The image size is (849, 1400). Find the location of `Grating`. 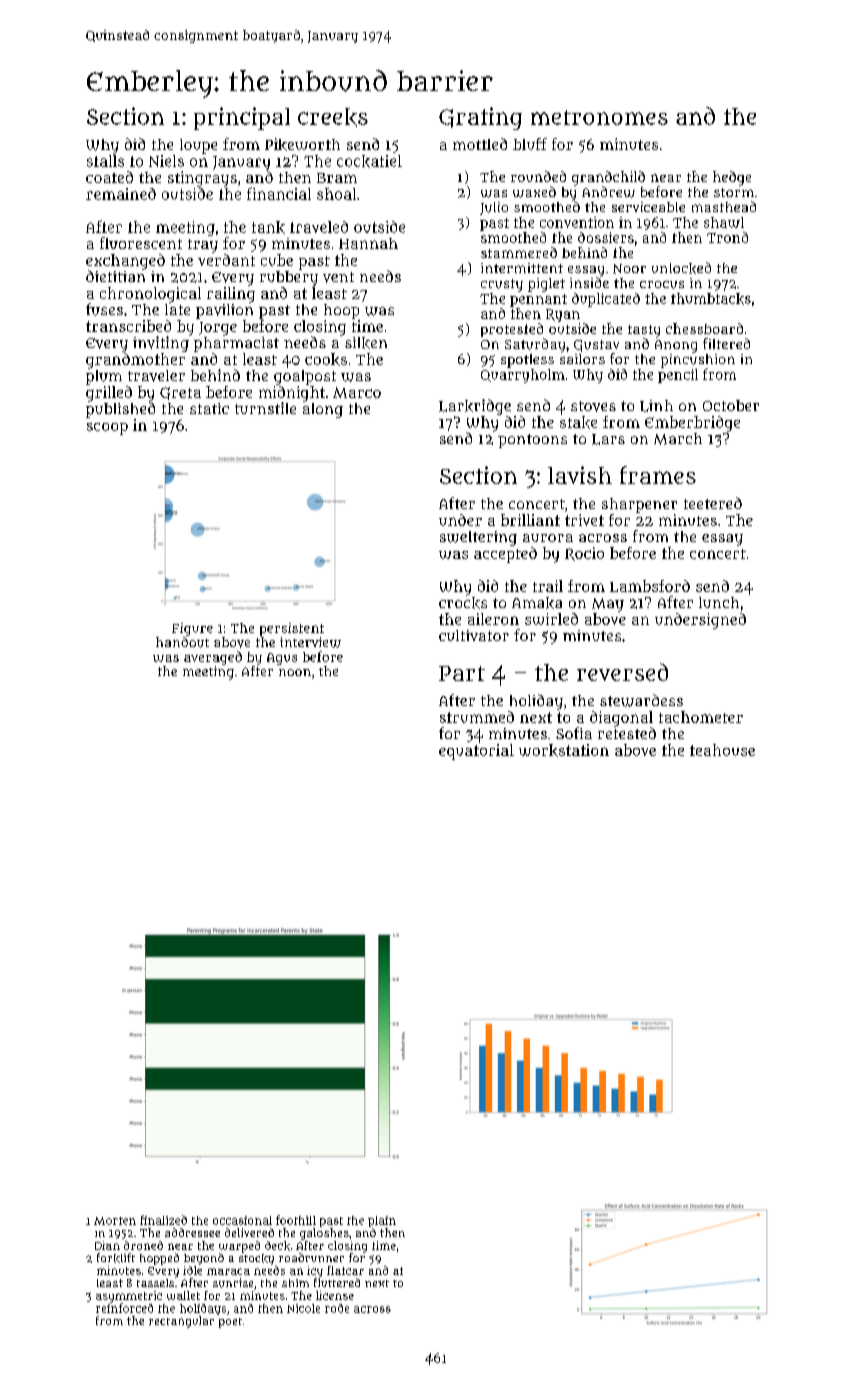

Grating is located at coordinates (480, 118).
